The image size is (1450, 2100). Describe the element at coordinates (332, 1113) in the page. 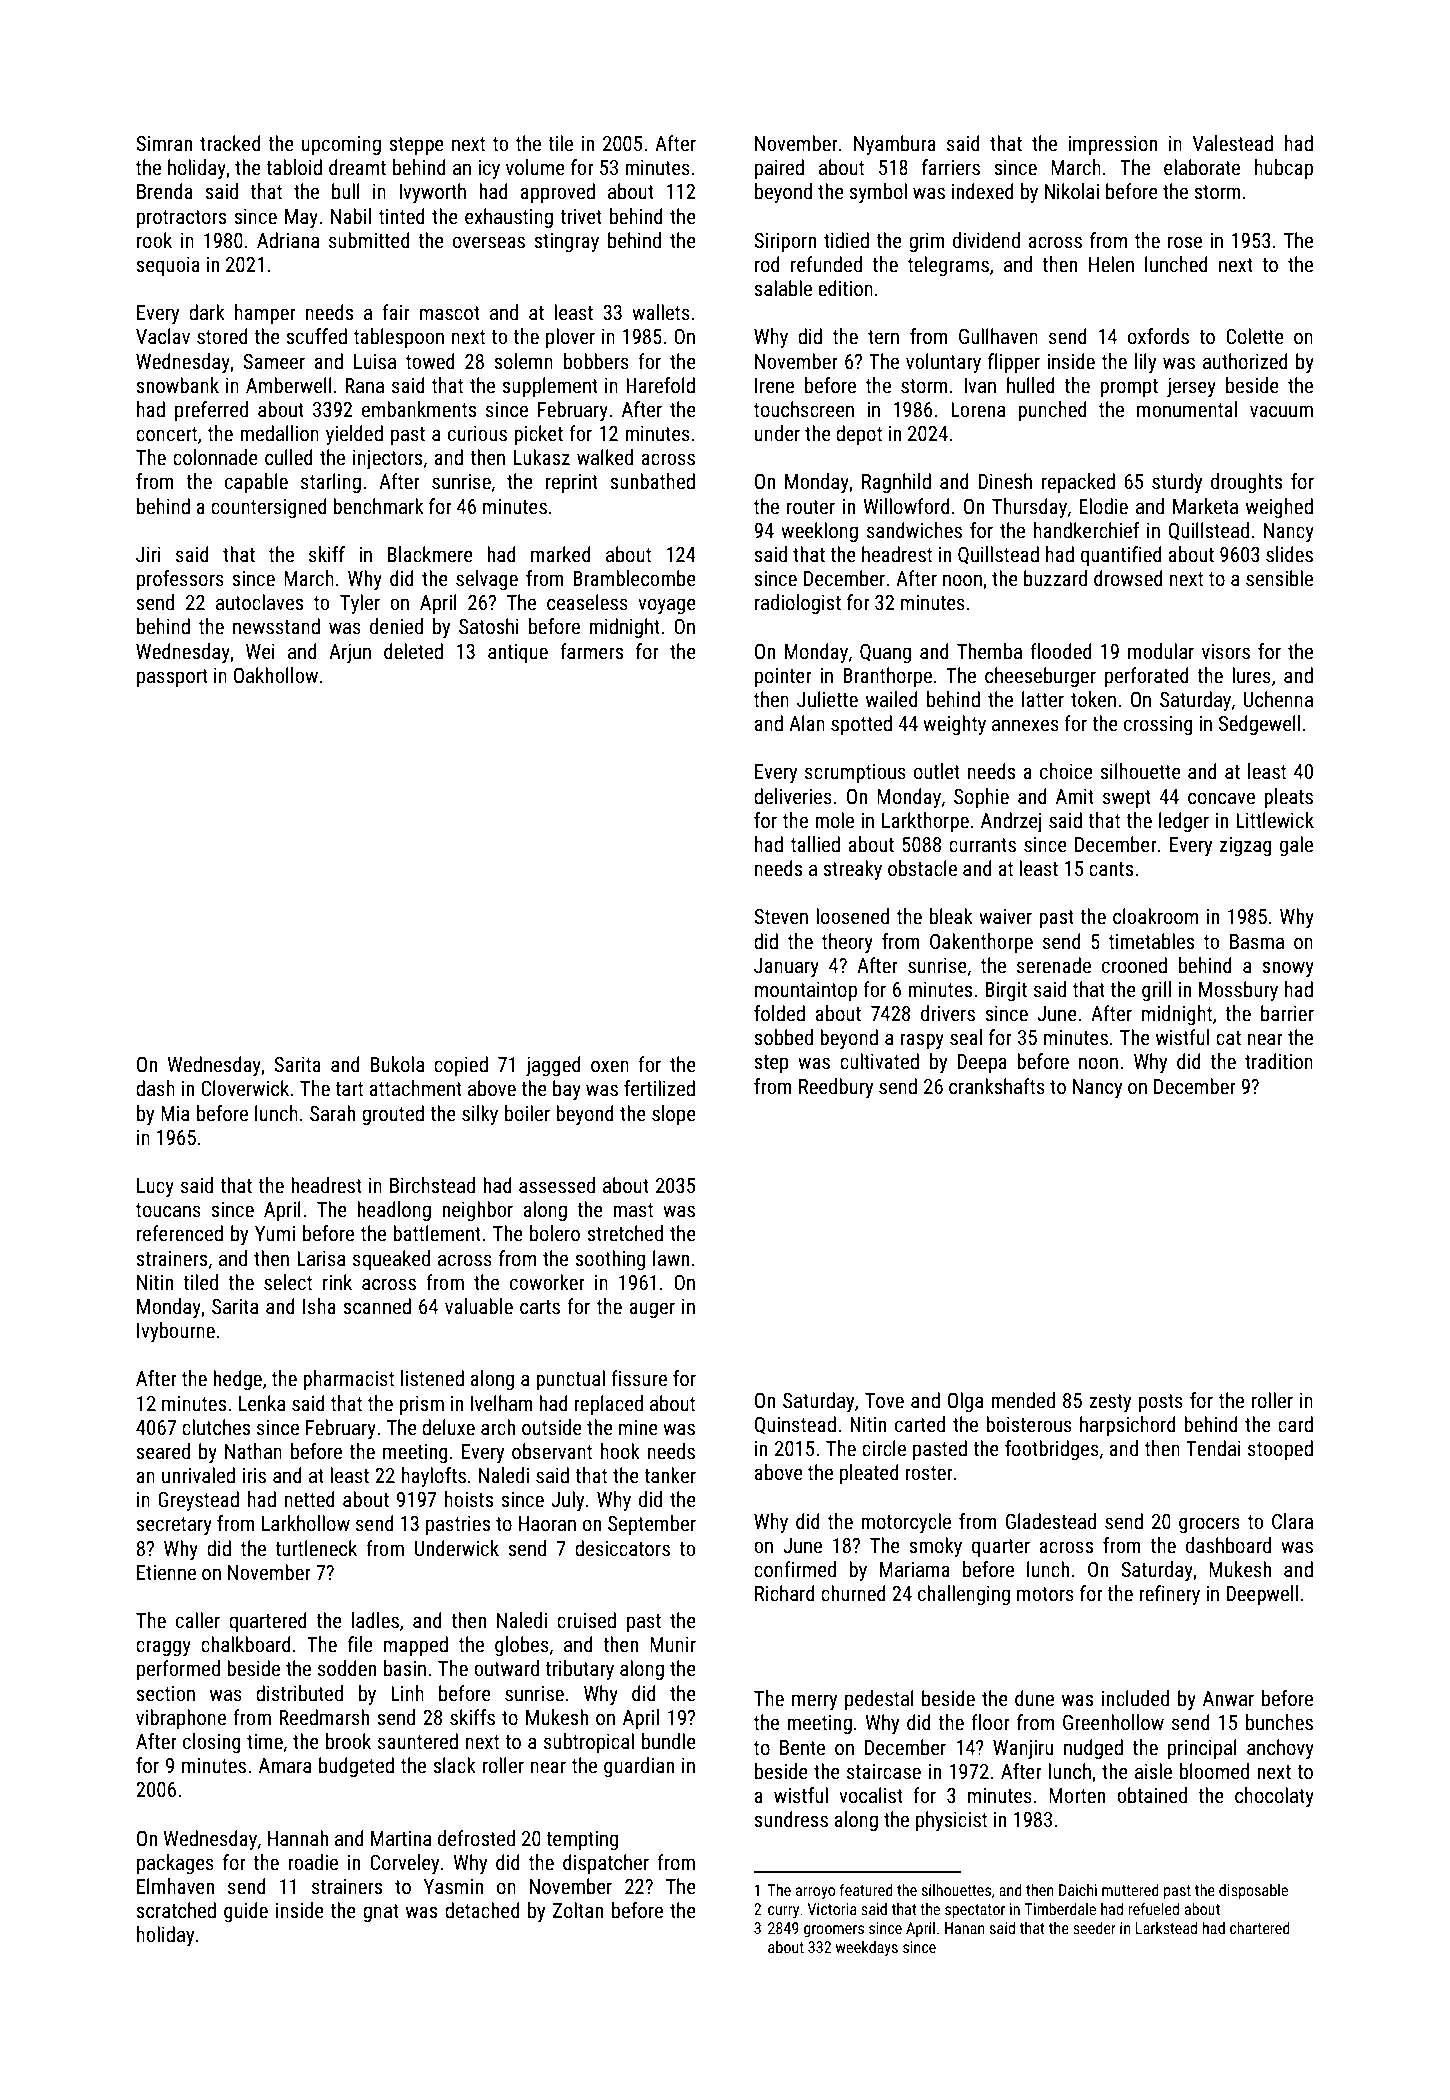

I see `Sarah` at that location.
